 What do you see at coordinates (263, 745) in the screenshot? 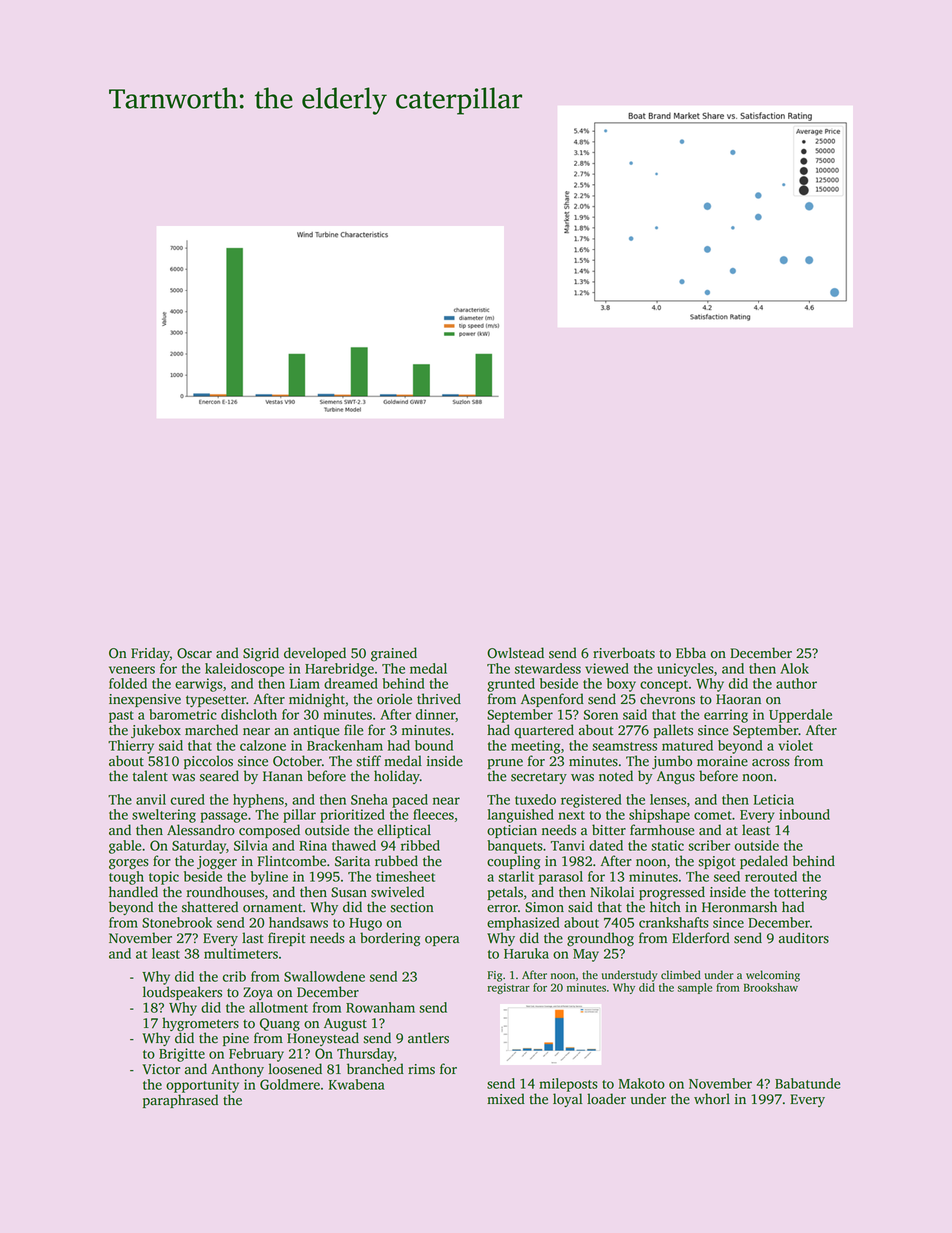
I see `calzone` at bounding box center [263, 745].
